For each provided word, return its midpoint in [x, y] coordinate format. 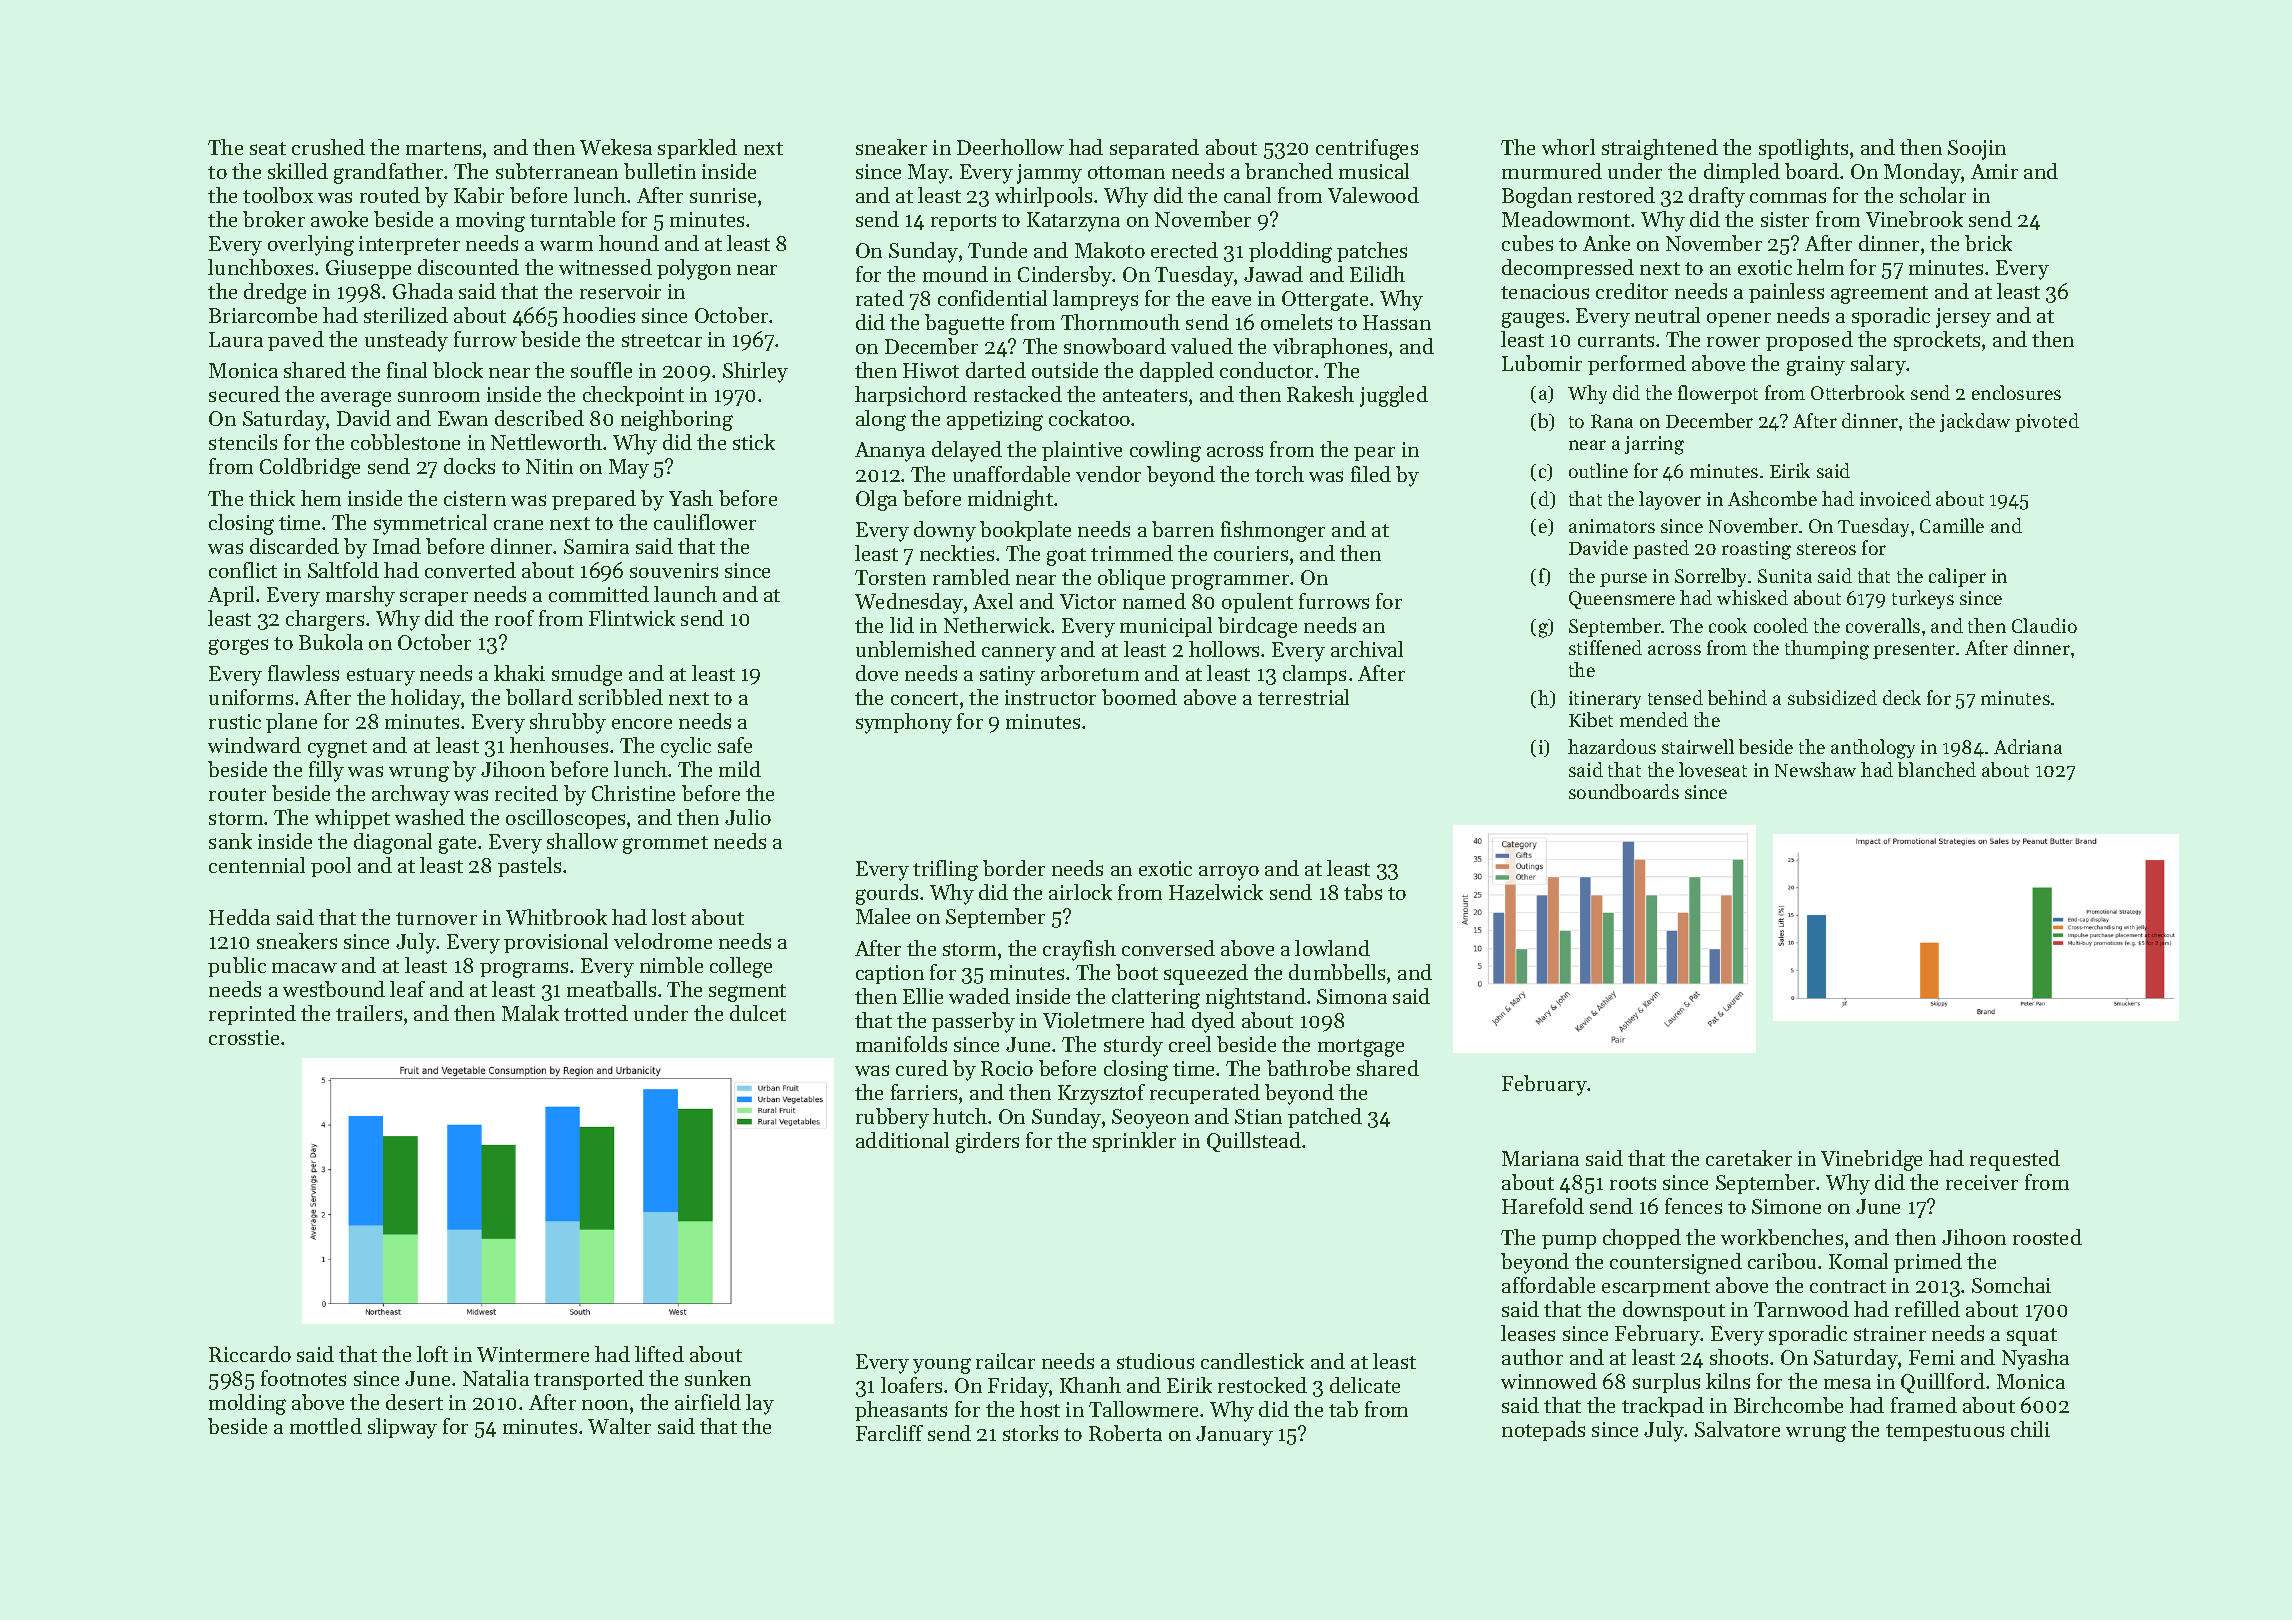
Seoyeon [1150, 1119]
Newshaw [1815, 769]
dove [877, 673]
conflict [243, 570]
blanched [1937, 769]
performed [1637, 365]
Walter [619, 1426]
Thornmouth [1120, 322]
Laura [236, 339]
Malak [530, 1013]
